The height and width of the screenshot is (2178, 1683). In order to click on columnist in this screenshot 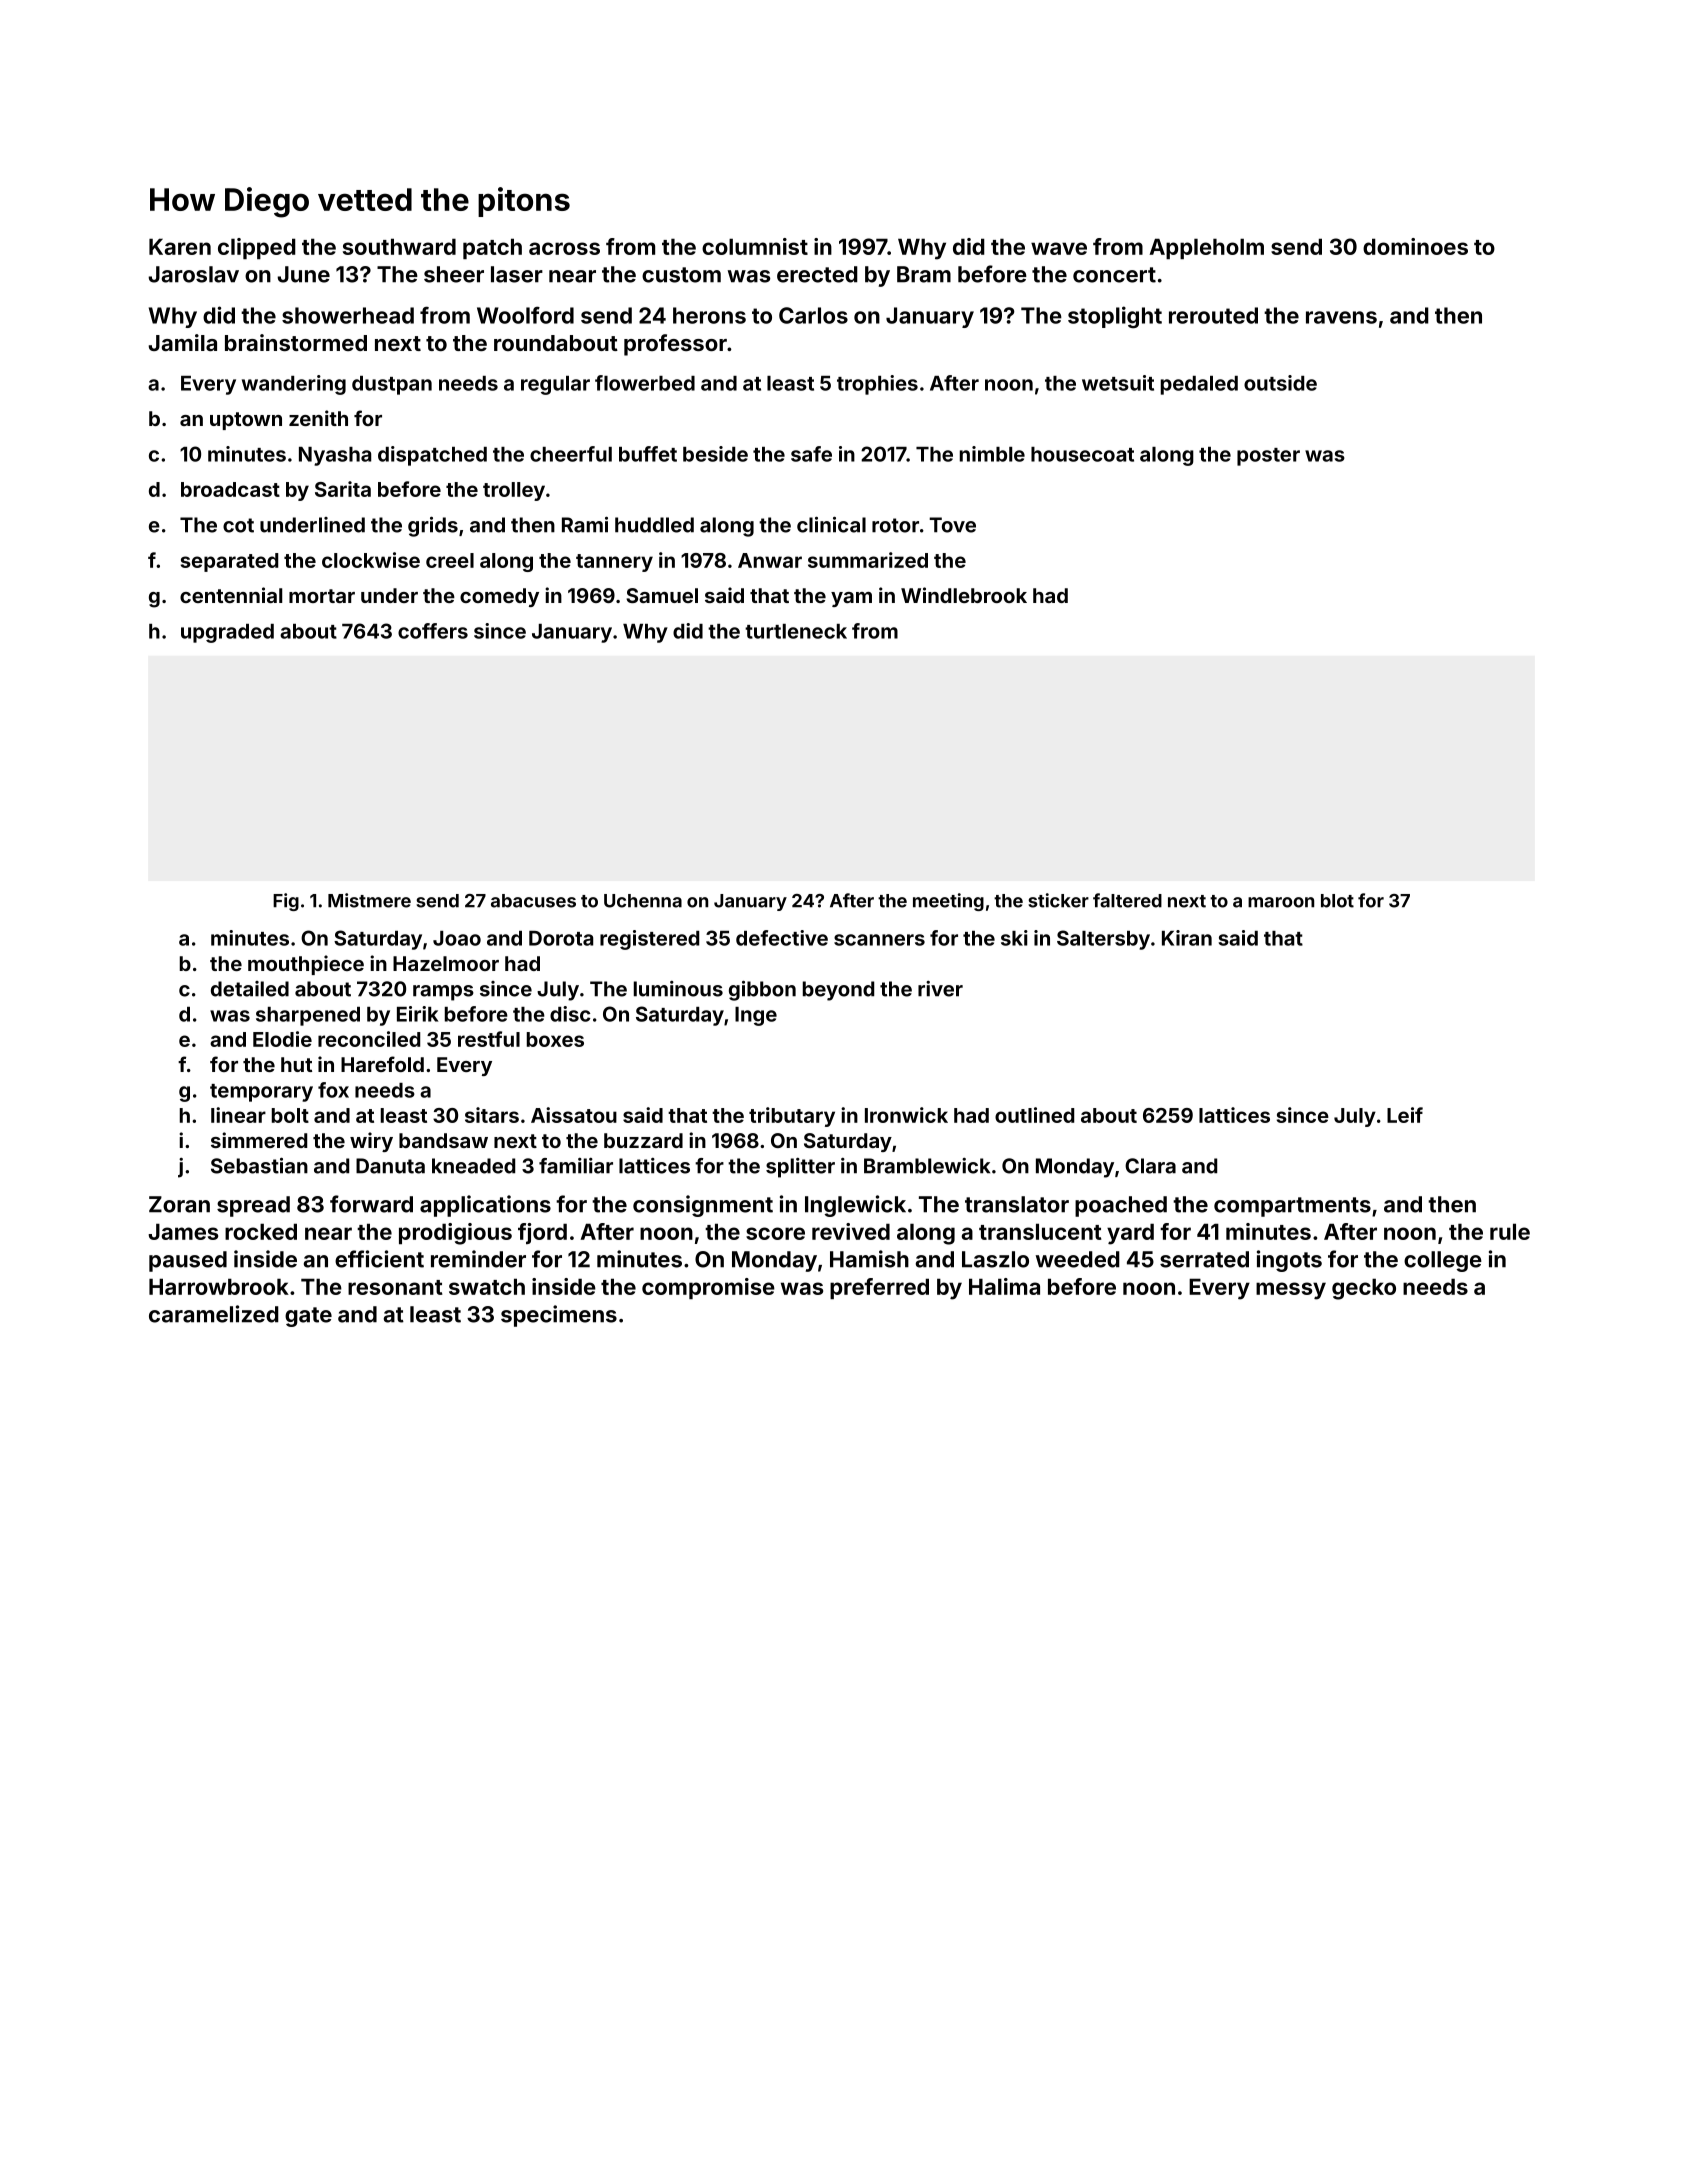, I will do `click(755, 246)`.
